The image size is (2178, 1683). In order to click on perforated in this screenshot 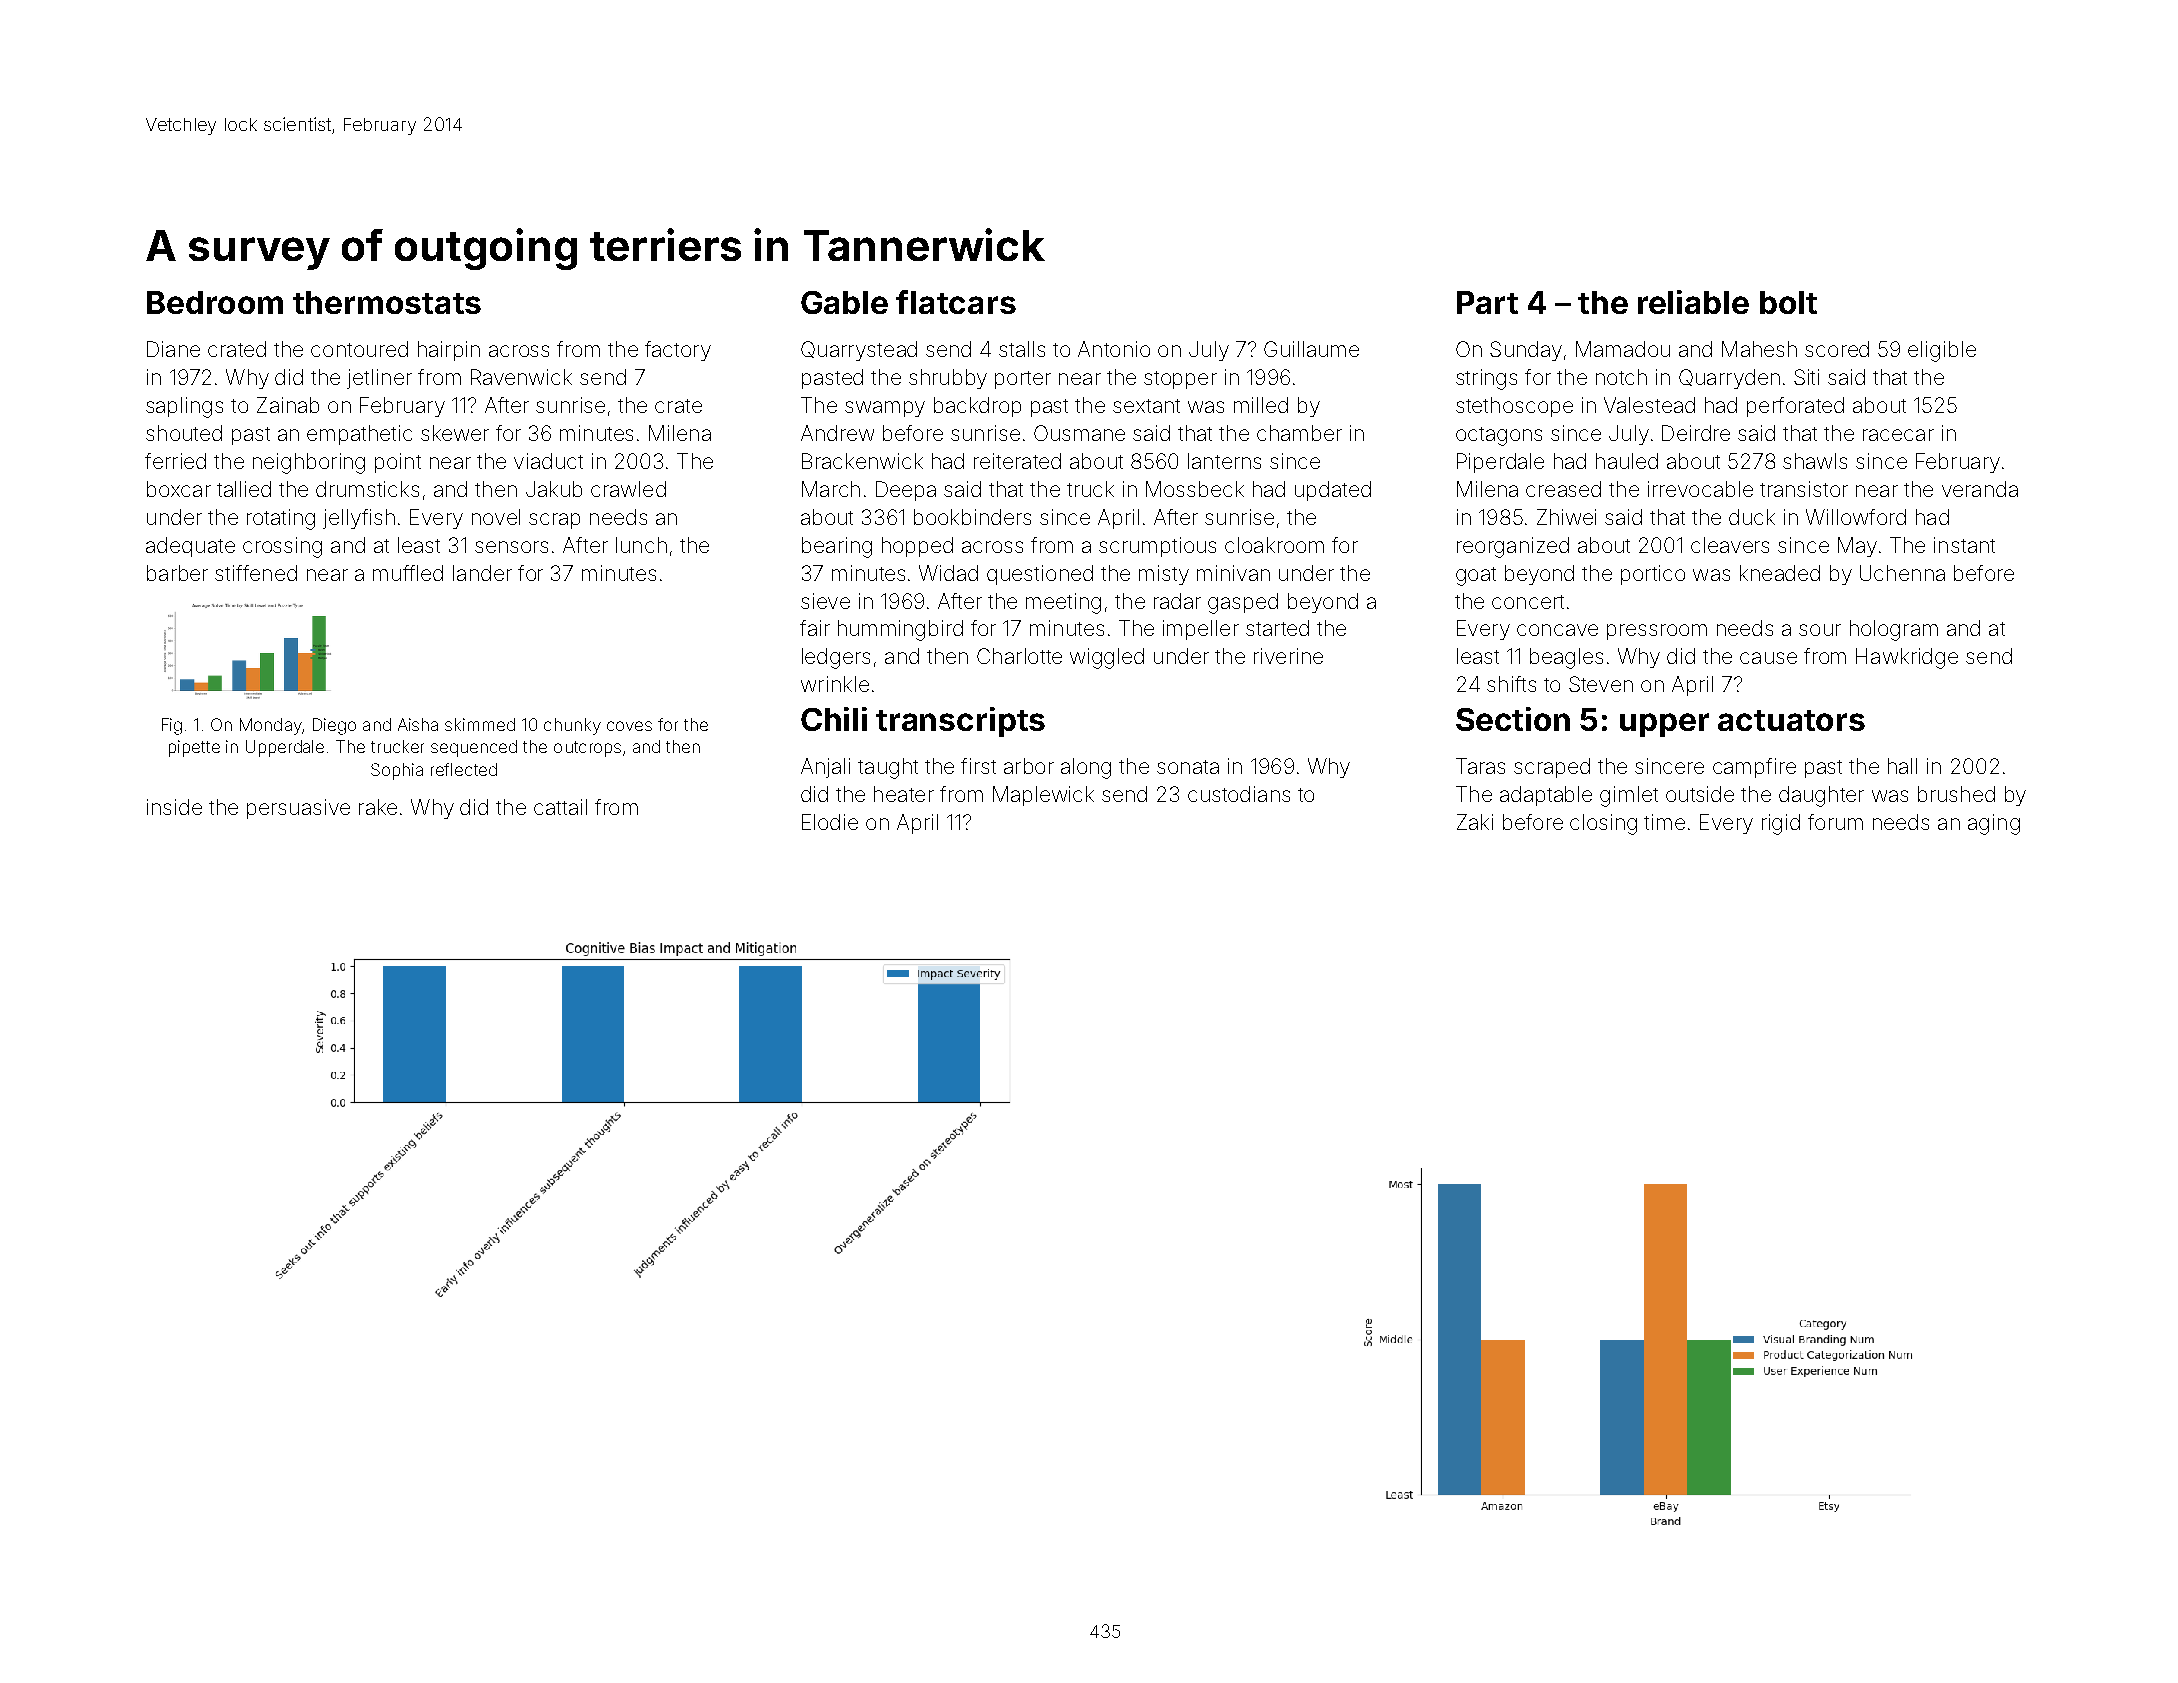, I will do `click(1795, 407)`.
